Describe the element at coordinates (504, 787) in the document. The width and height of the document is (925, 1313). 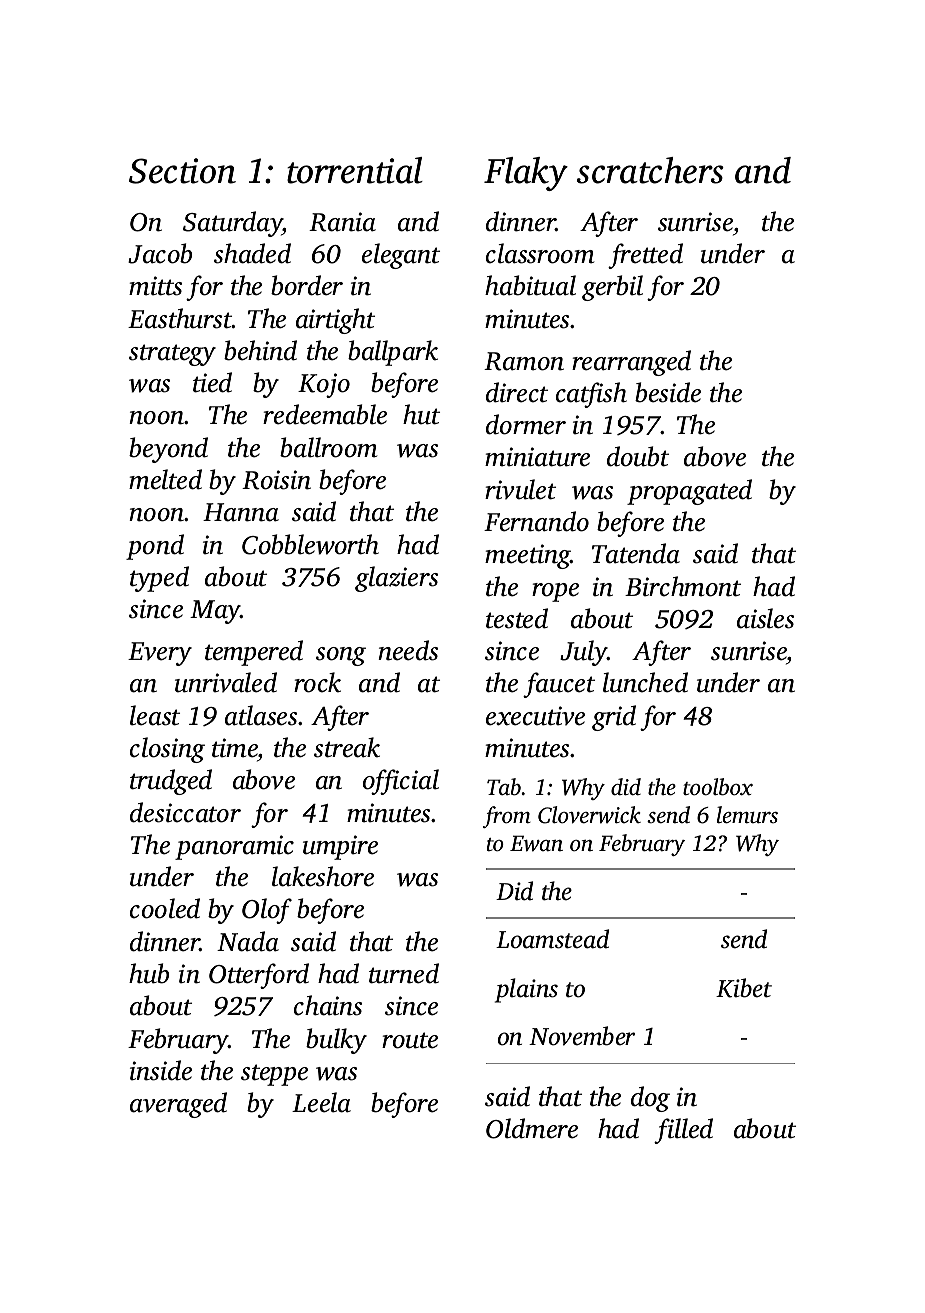
I see `Tab` at that location.
